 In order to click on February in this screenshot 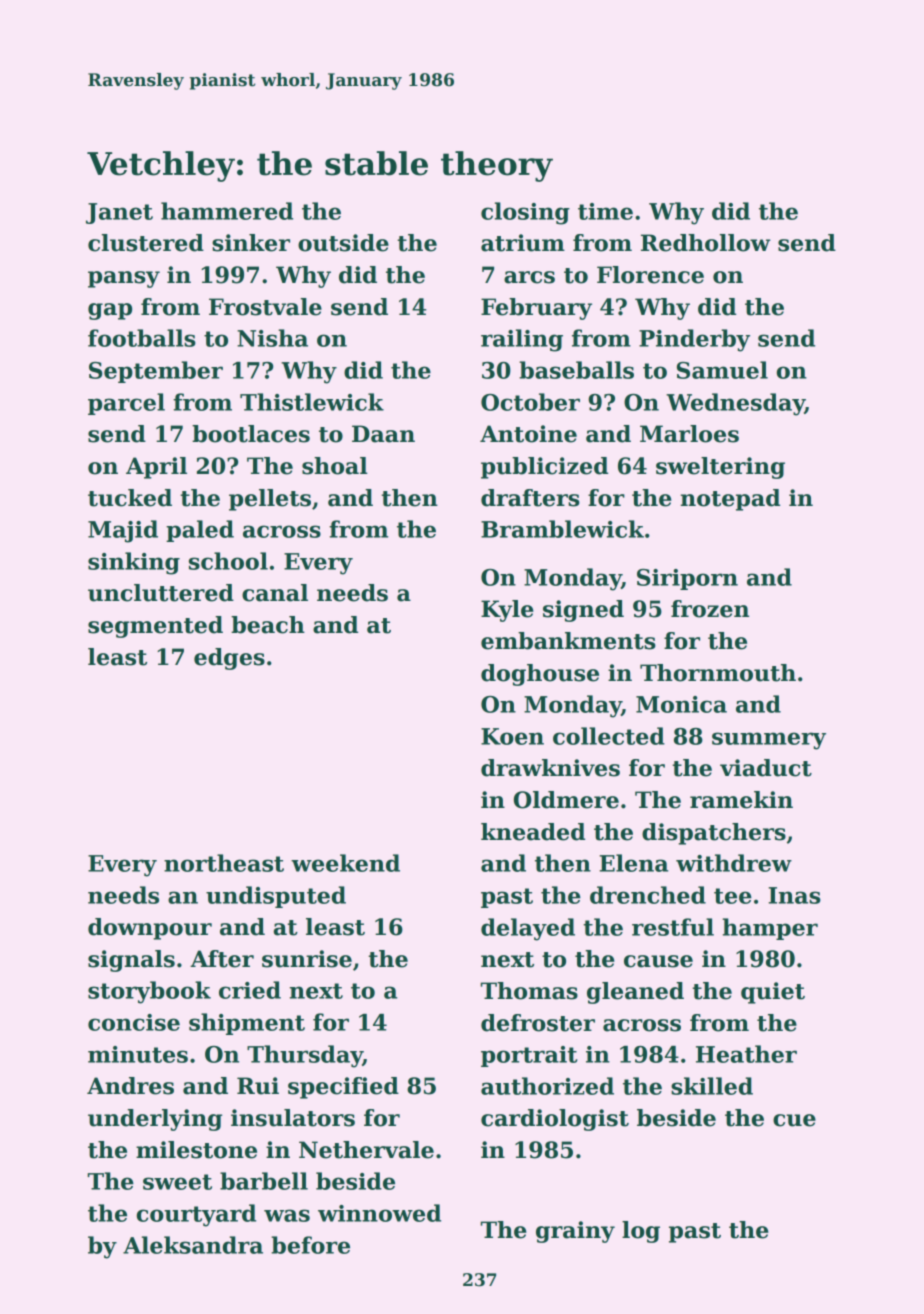, I will do `click(536, 309)`.
